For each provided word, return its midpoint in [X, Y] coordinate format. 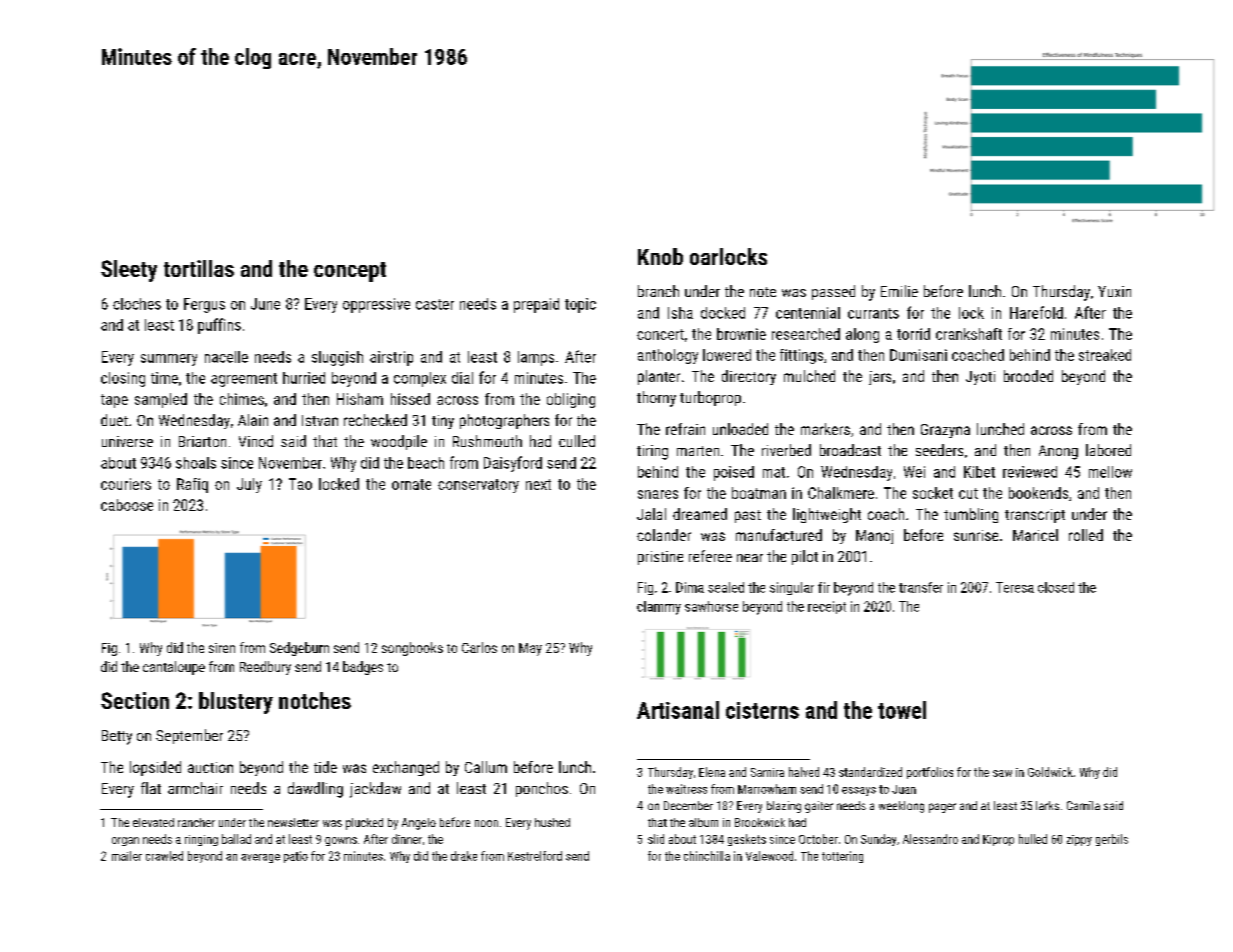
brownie [741, 334]
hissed [410, 399]
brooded [1028, 376]
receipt [827, 607]
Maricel [1035, 535]
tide [325, 767]
